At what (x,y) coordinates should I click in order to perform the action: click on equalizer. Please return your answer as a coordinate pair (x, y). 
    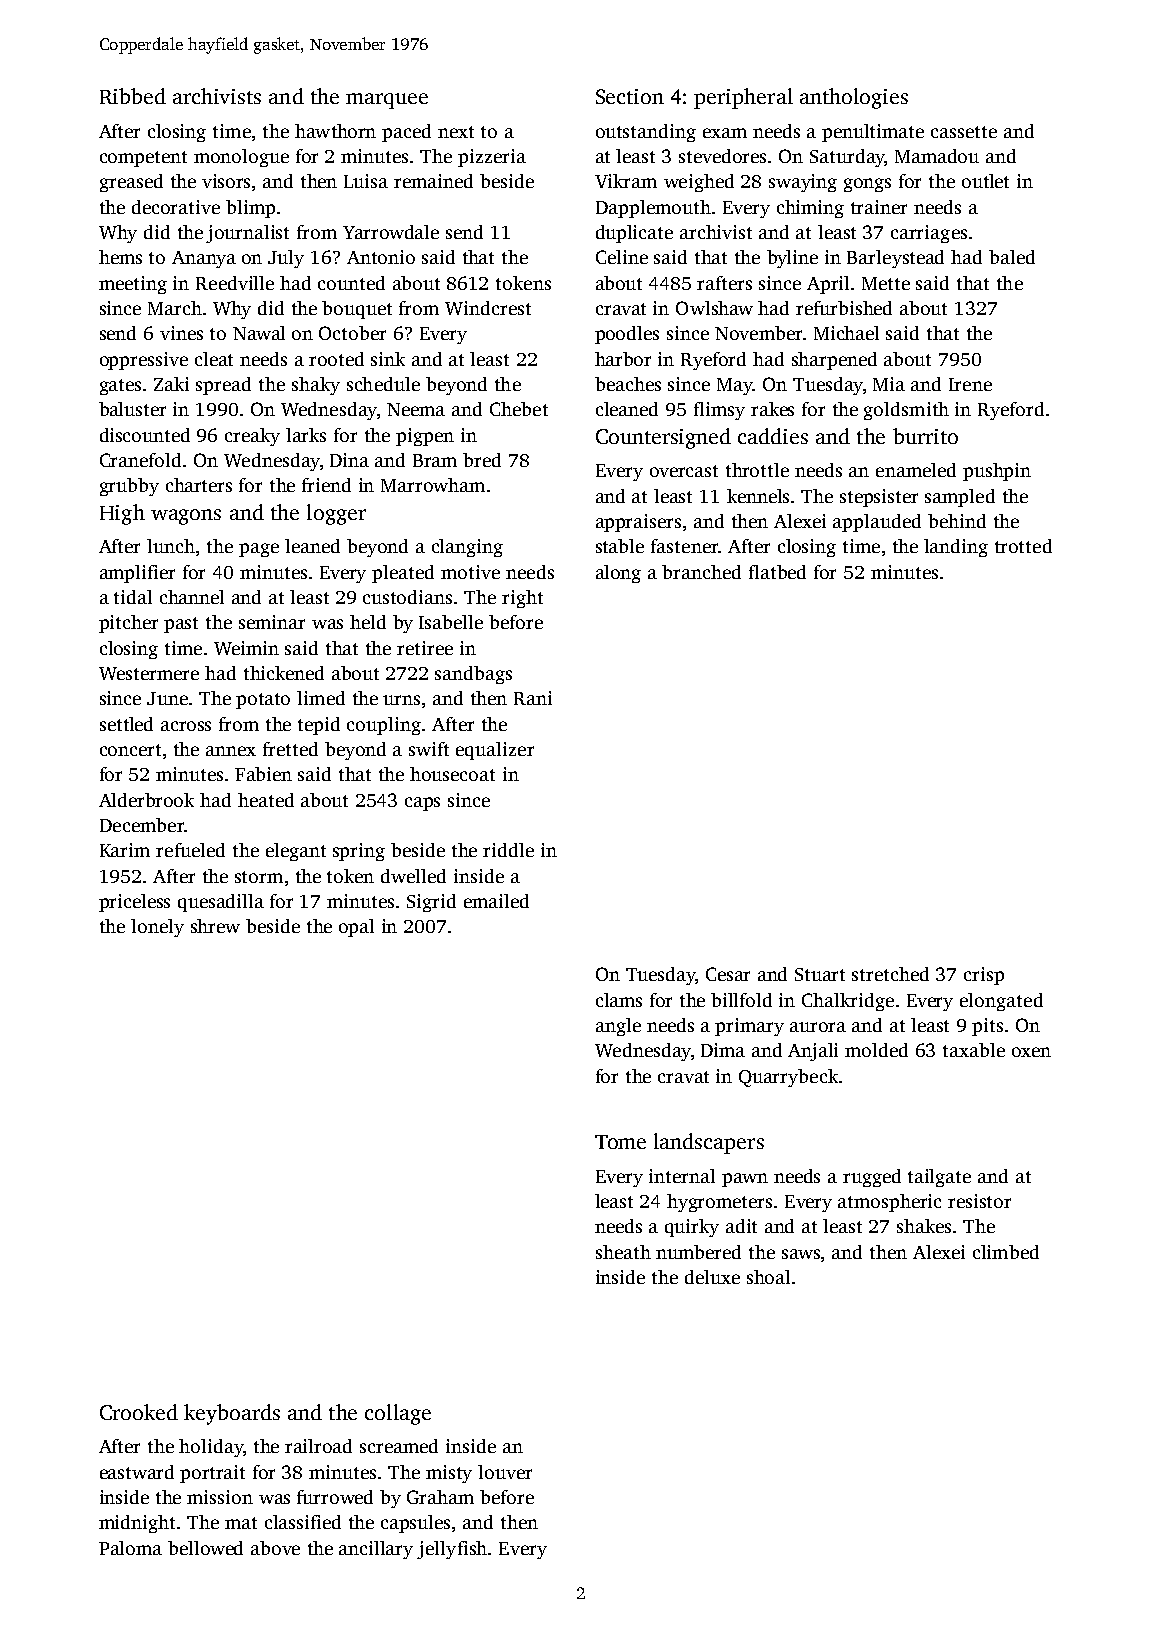
    Looking at the image, I should click on (495, 751).
